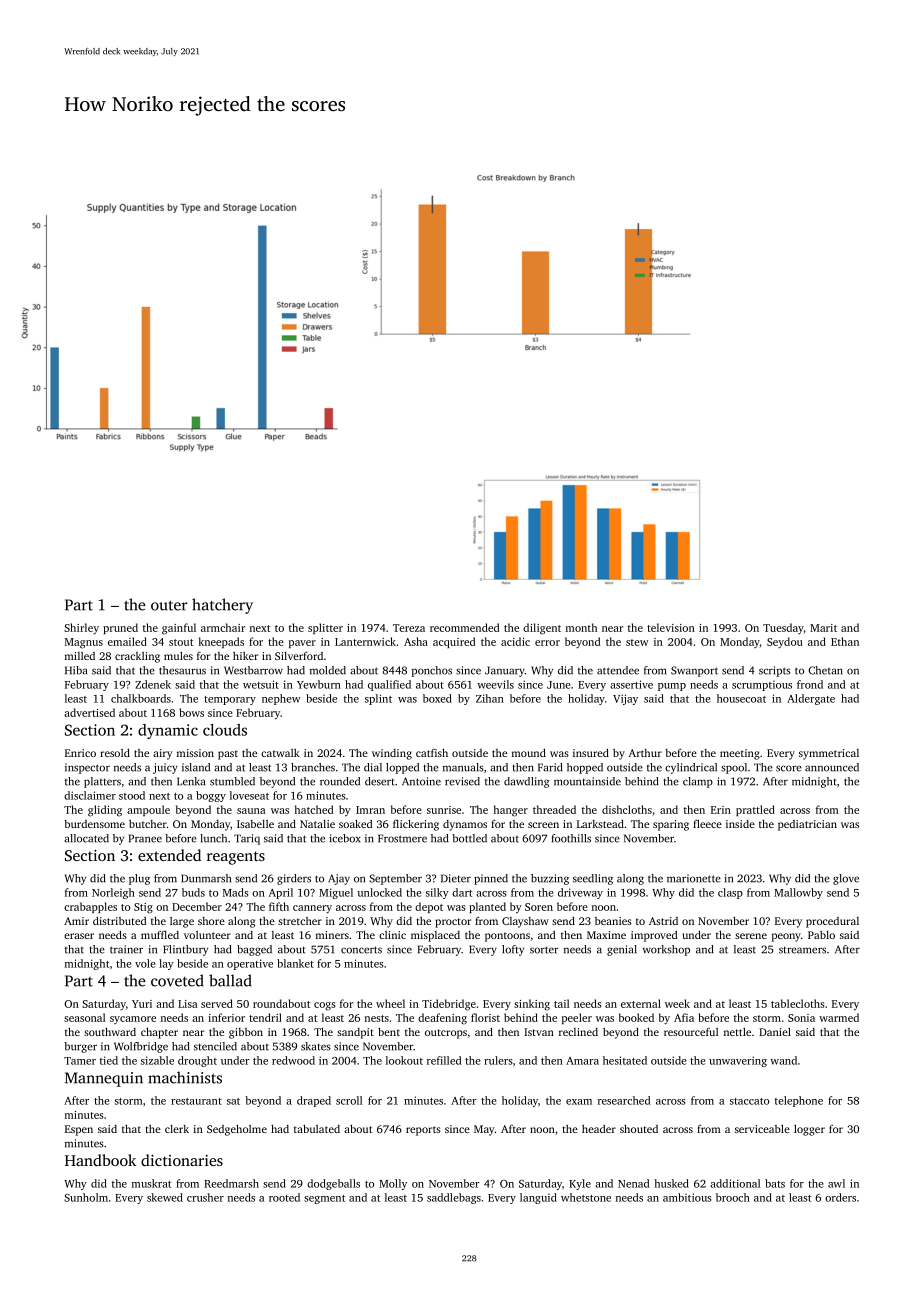  I want to click on orders, so click(840, 1197).
